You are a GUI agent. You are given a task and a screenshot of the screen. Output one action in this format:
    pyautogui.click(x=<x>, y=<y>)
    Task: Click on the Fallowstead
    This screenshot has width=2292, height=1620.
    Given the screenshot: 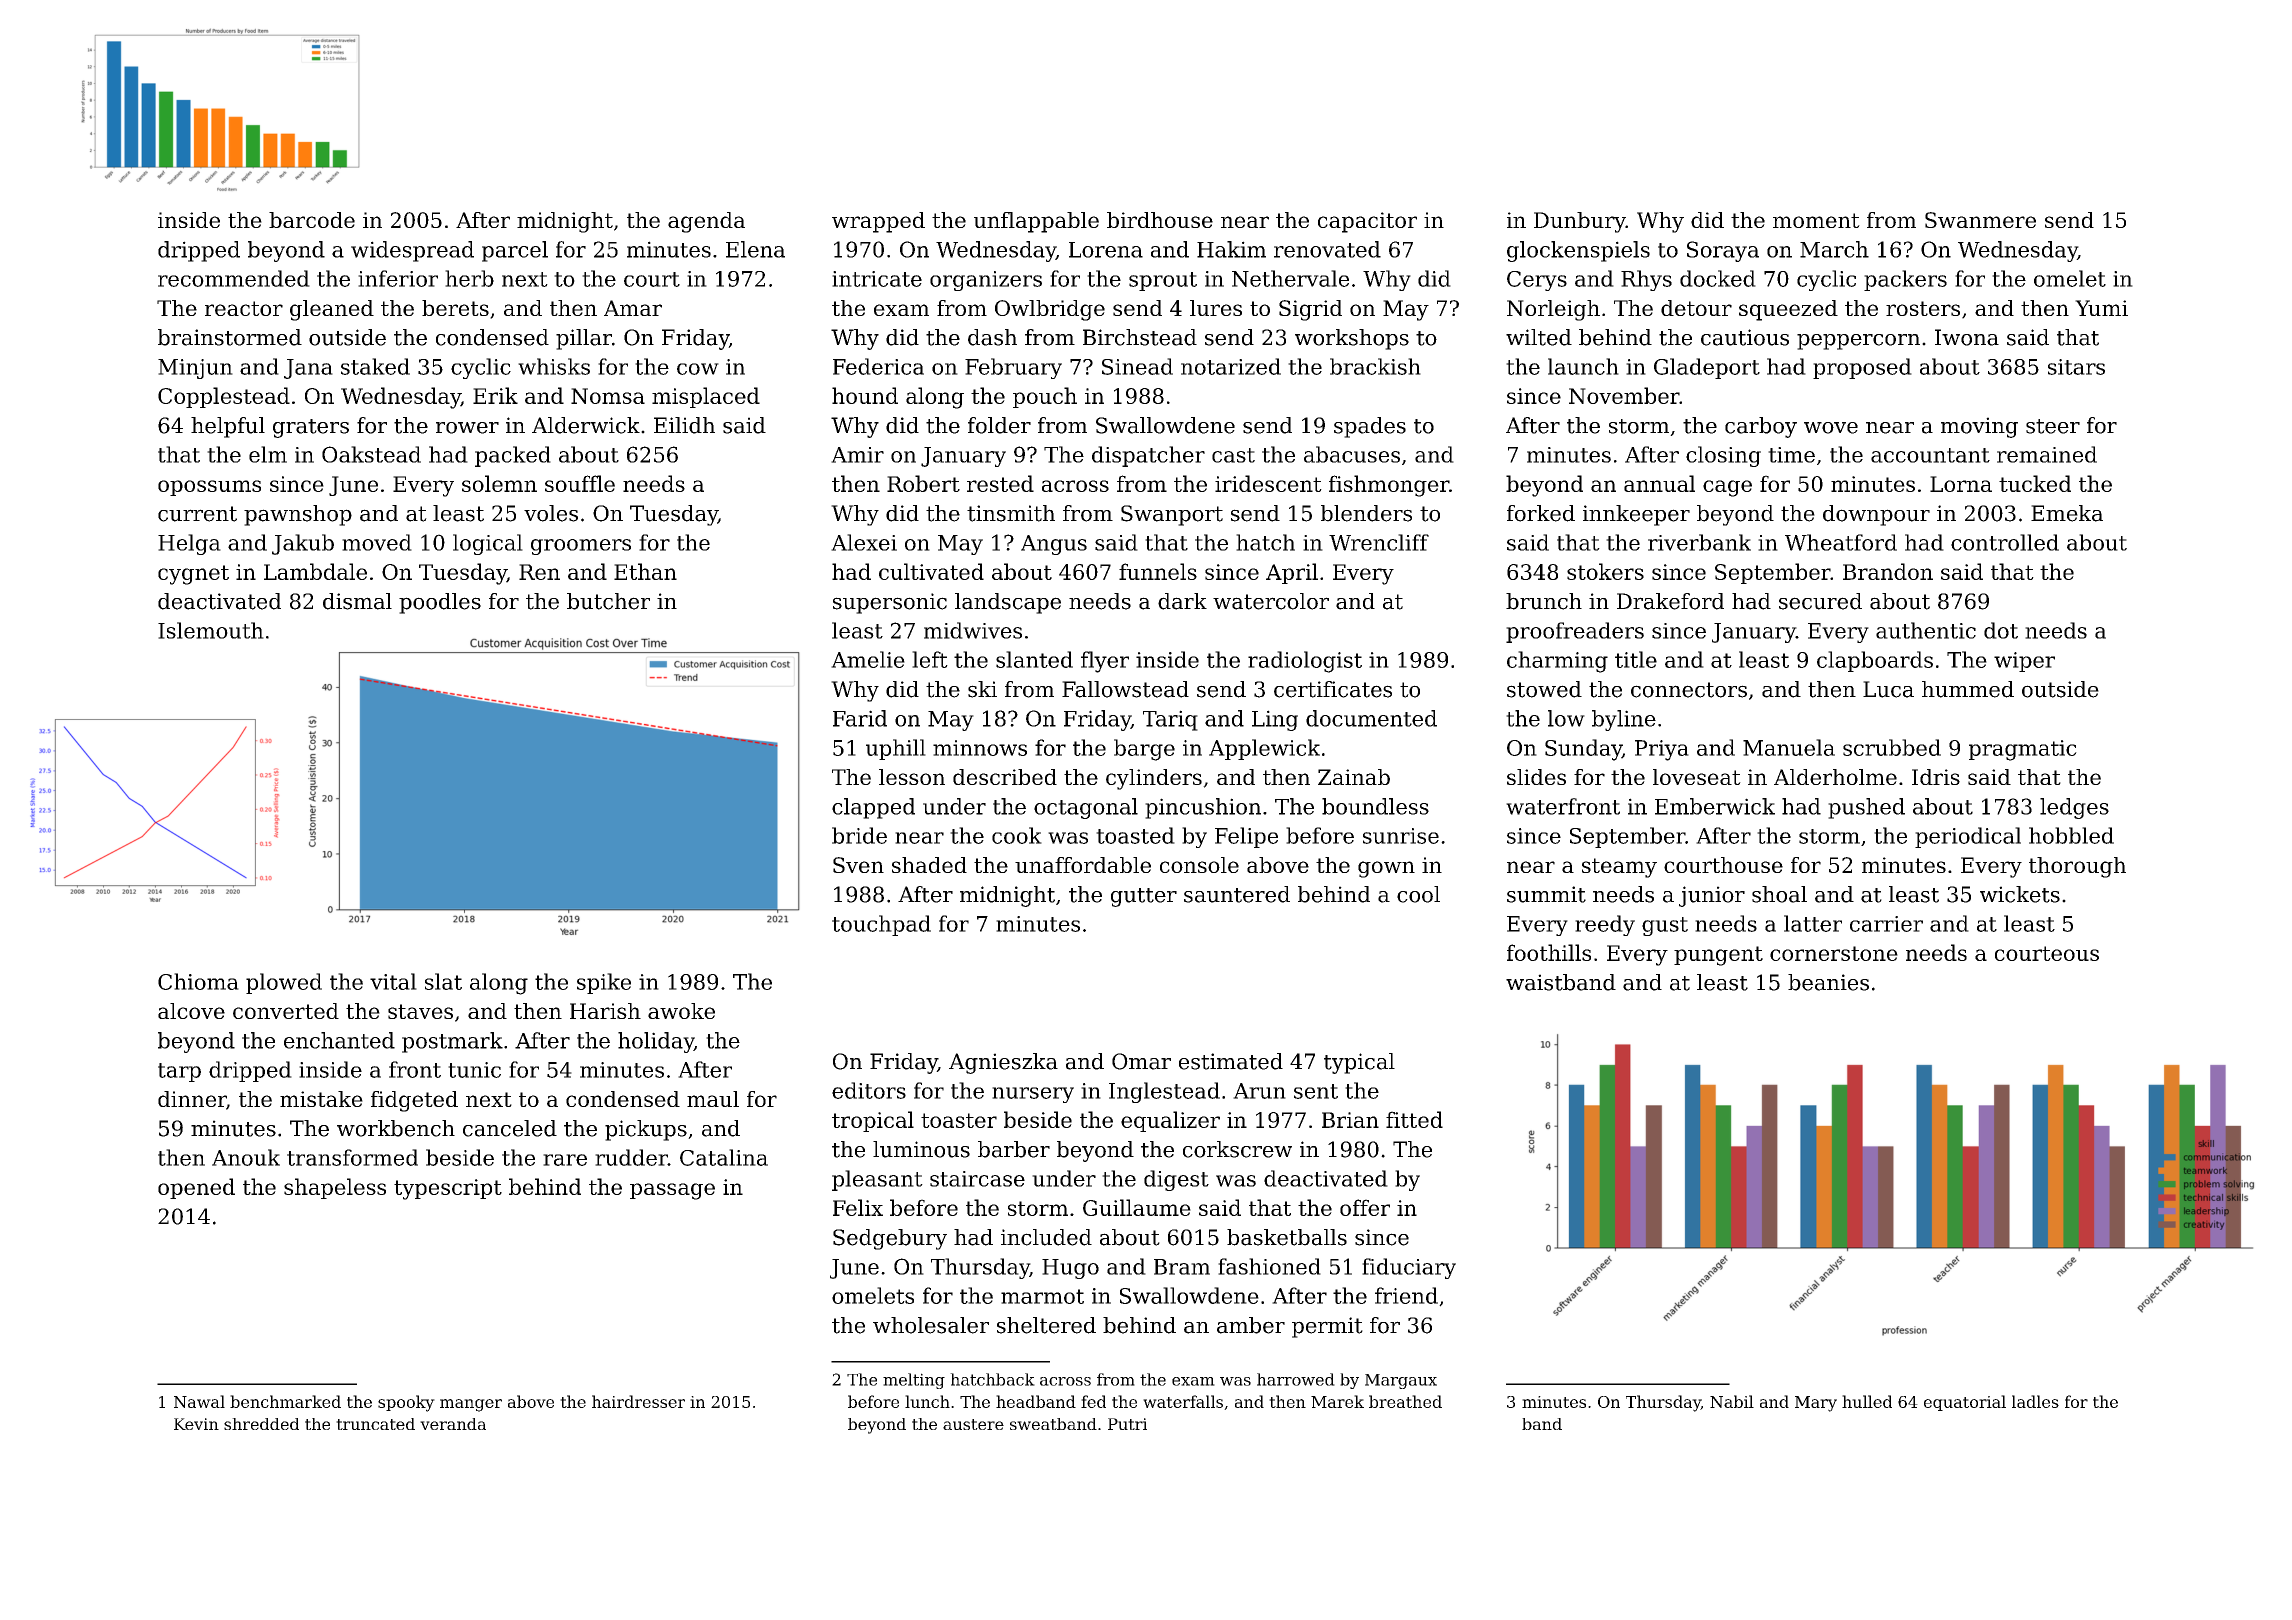 What is the action you would take?
    pyautogui.click(x=1125, y=689)
